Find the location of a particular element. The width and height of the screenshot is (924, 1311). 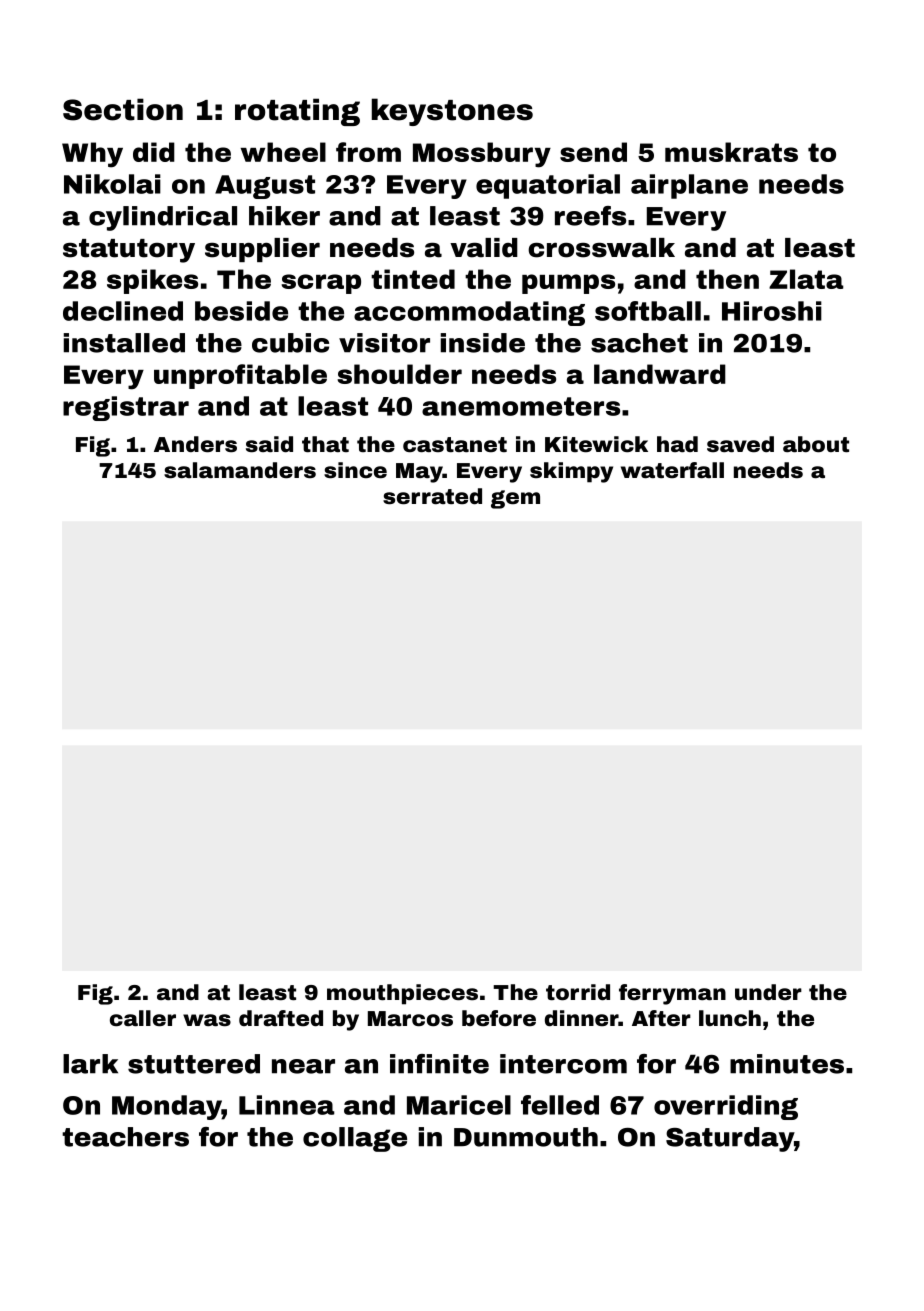

keystones is located at coordinates (452, 112).
